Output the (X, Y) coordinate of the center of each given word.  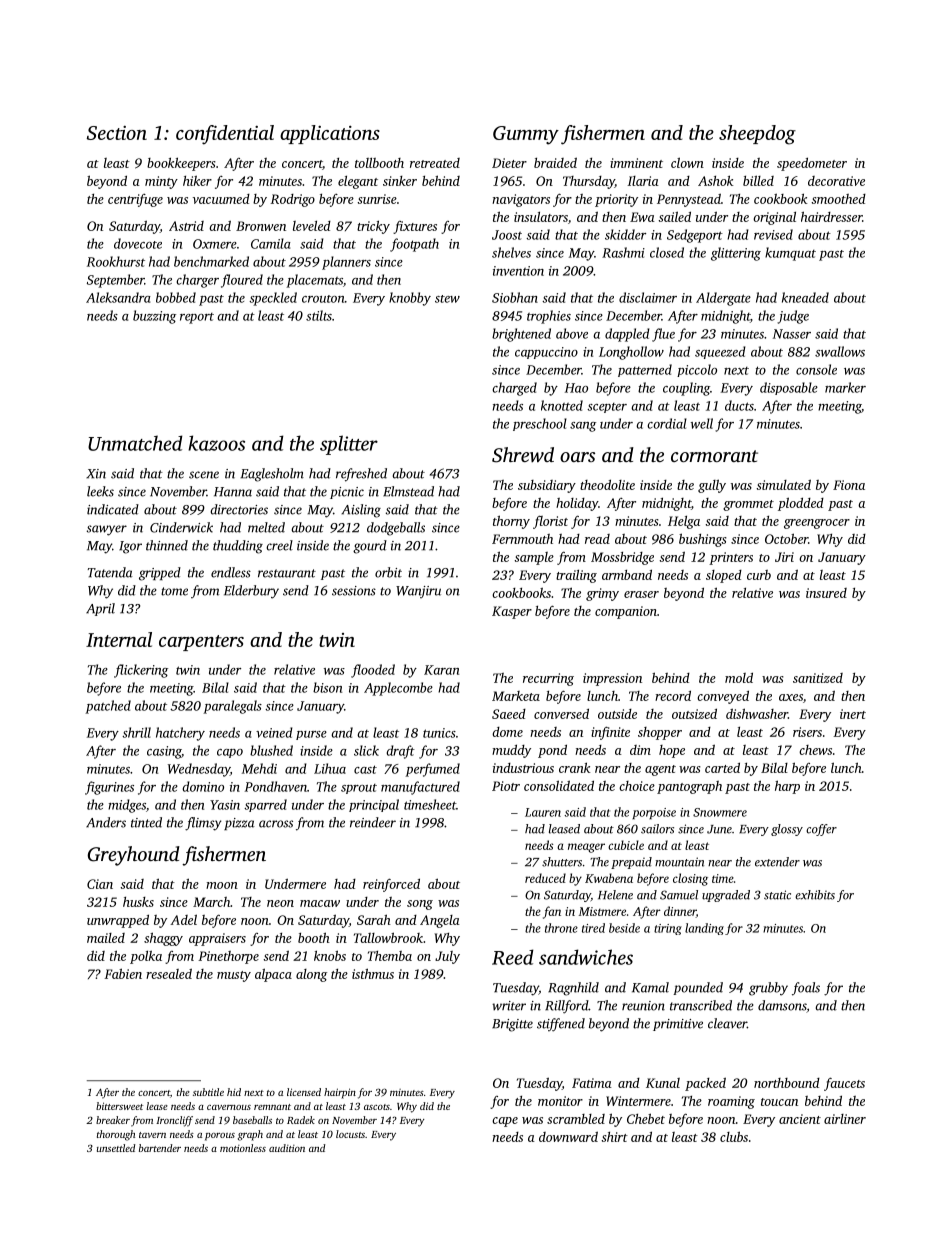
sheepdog (757, 135)
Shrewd (523, 455)
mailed (106, 938)
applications (330, 134)
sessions (354, 591)
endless (231, 572)
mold (739, 677)
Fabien (123, 973)
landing (704, 929)
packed (705, 1084)
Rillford (566, 1007)
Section (117, 133)
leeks (100, 491)
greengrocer (817, 524)
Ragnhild (573, 989)
